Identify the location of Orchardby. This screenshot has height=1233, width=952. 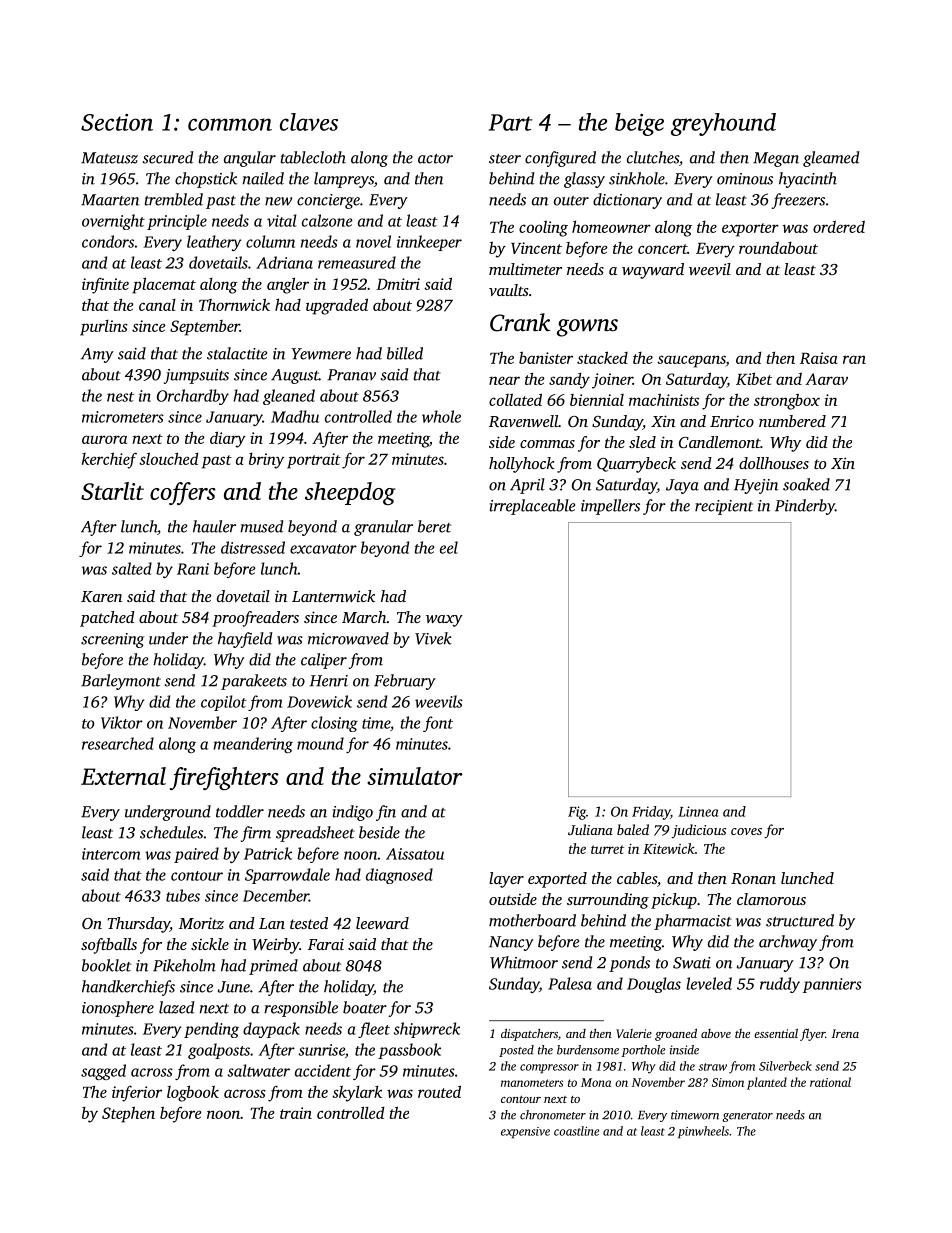
(193, 397).
